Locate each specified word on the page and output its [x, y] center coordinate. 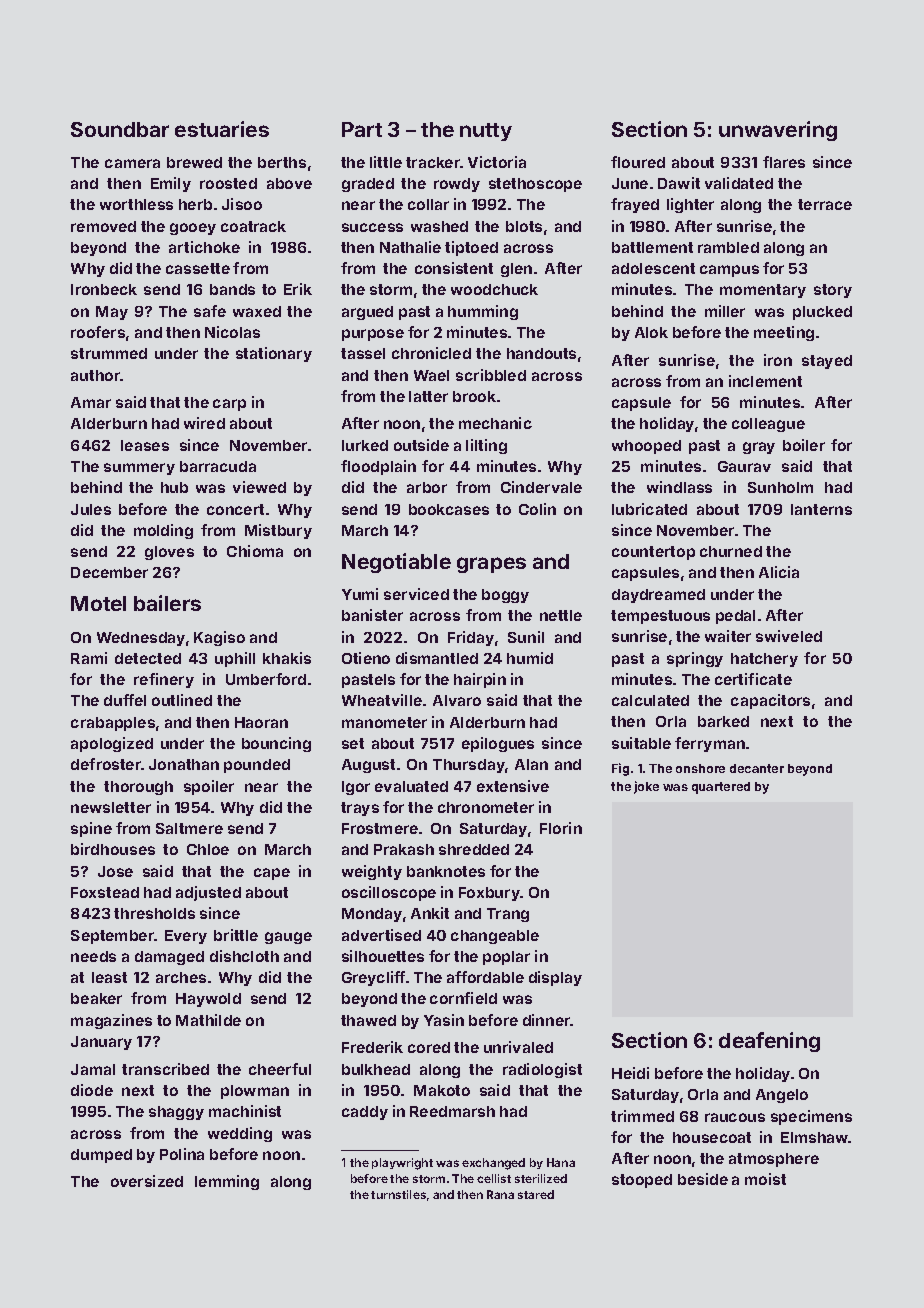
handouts [541, 353]
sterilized [541, 1178]
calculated [650, 700]
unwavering [778, 131]
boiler [804, 445]
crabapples [113, 724]
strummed [109, 353]
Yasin [444, 1020]
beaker [96, 998]
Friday [471, 638]
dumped [101, 1156]
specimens [811, 1117]
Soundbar [120, 129]
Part [362, 129]
